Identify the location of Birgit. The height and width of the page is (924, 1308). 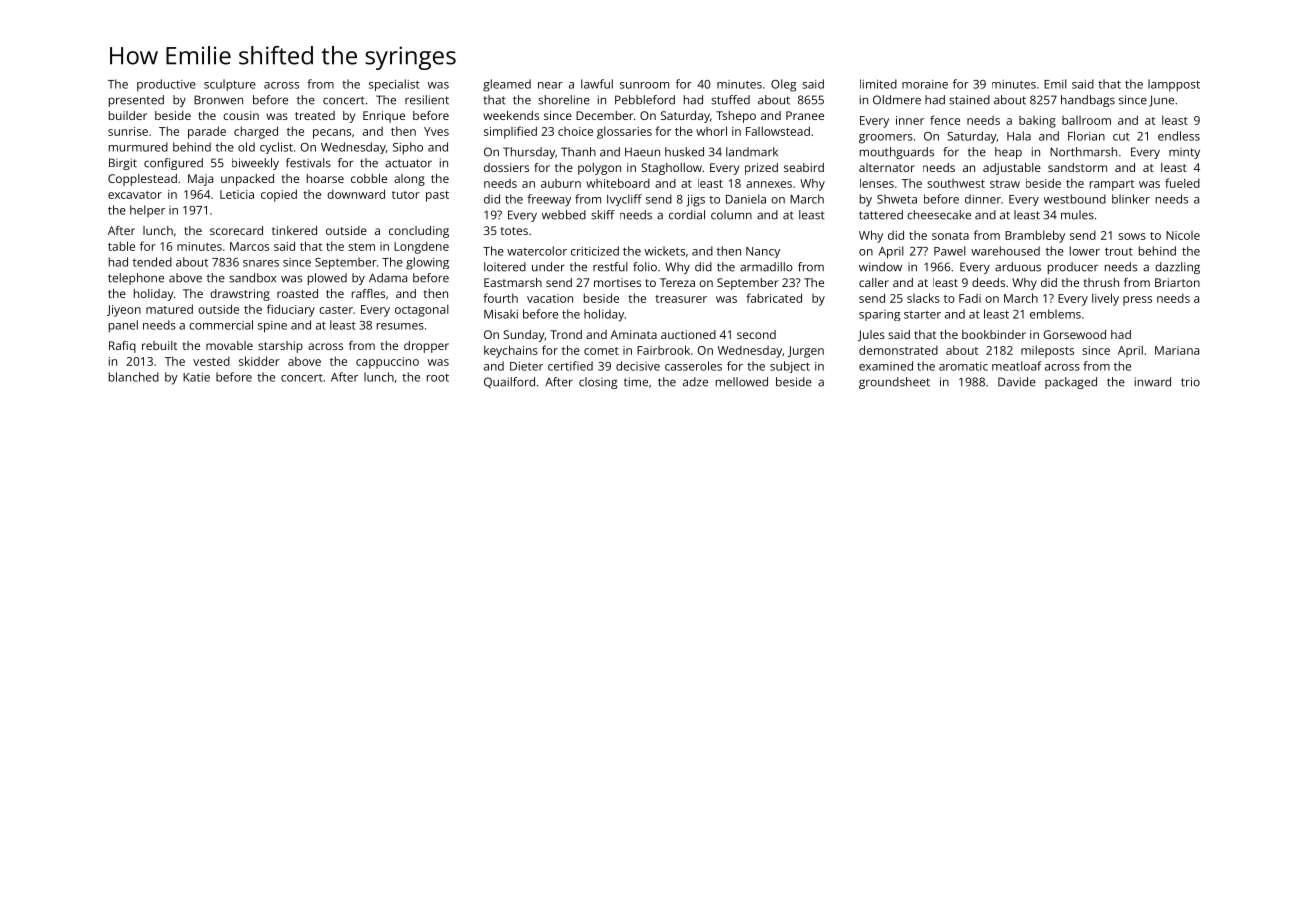
(123, 164).
